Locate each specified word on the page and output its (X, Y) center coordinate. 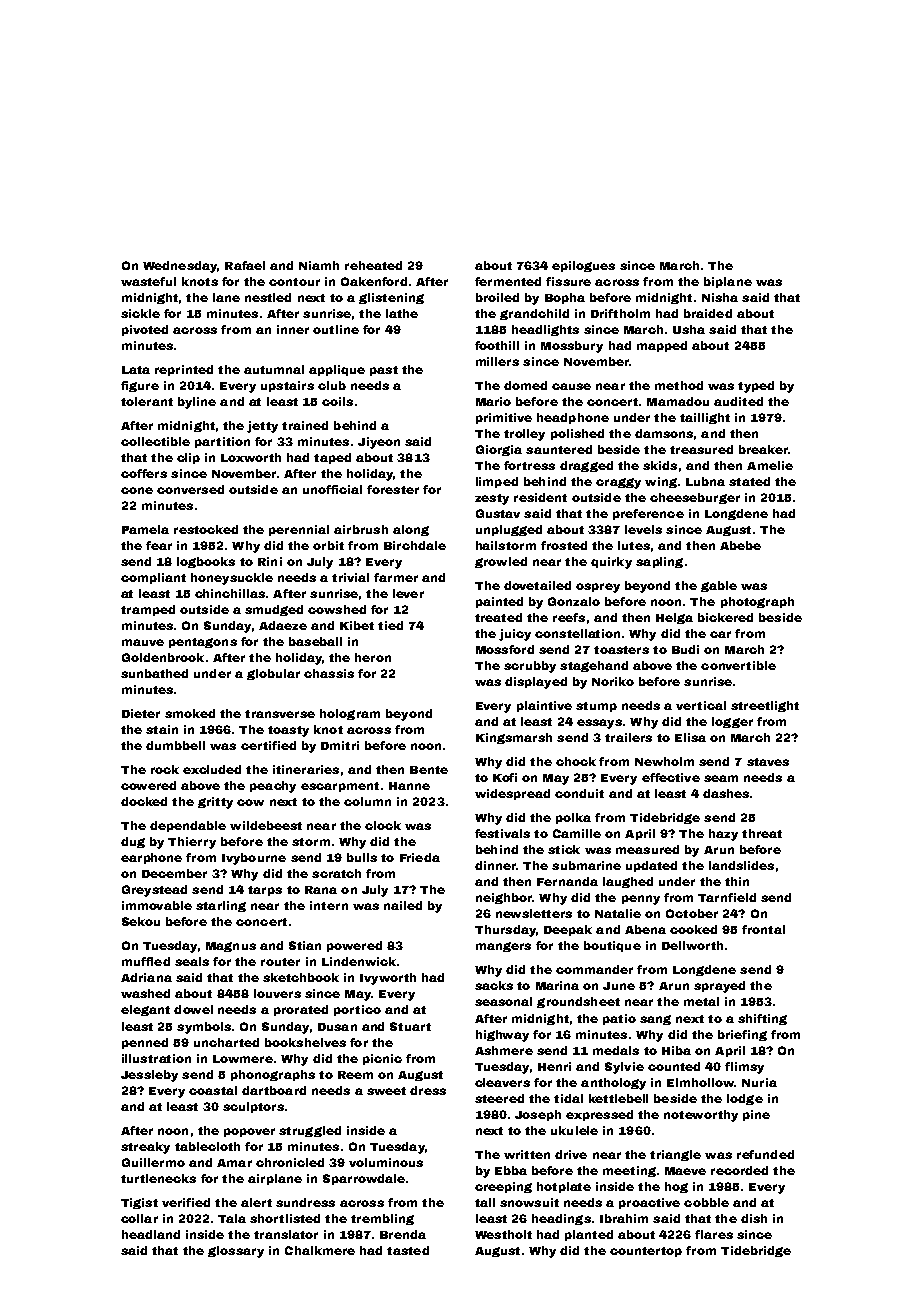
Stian (305, 945)
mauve (143, 642)
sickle (140, 313)
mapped (662, 346)
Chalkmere (320, 1250)
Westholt (503, 1234)
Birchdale (415, 545)
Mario (493, 401)
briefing (742, 1035)
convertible (738, 665)
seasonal (503, 1001)
